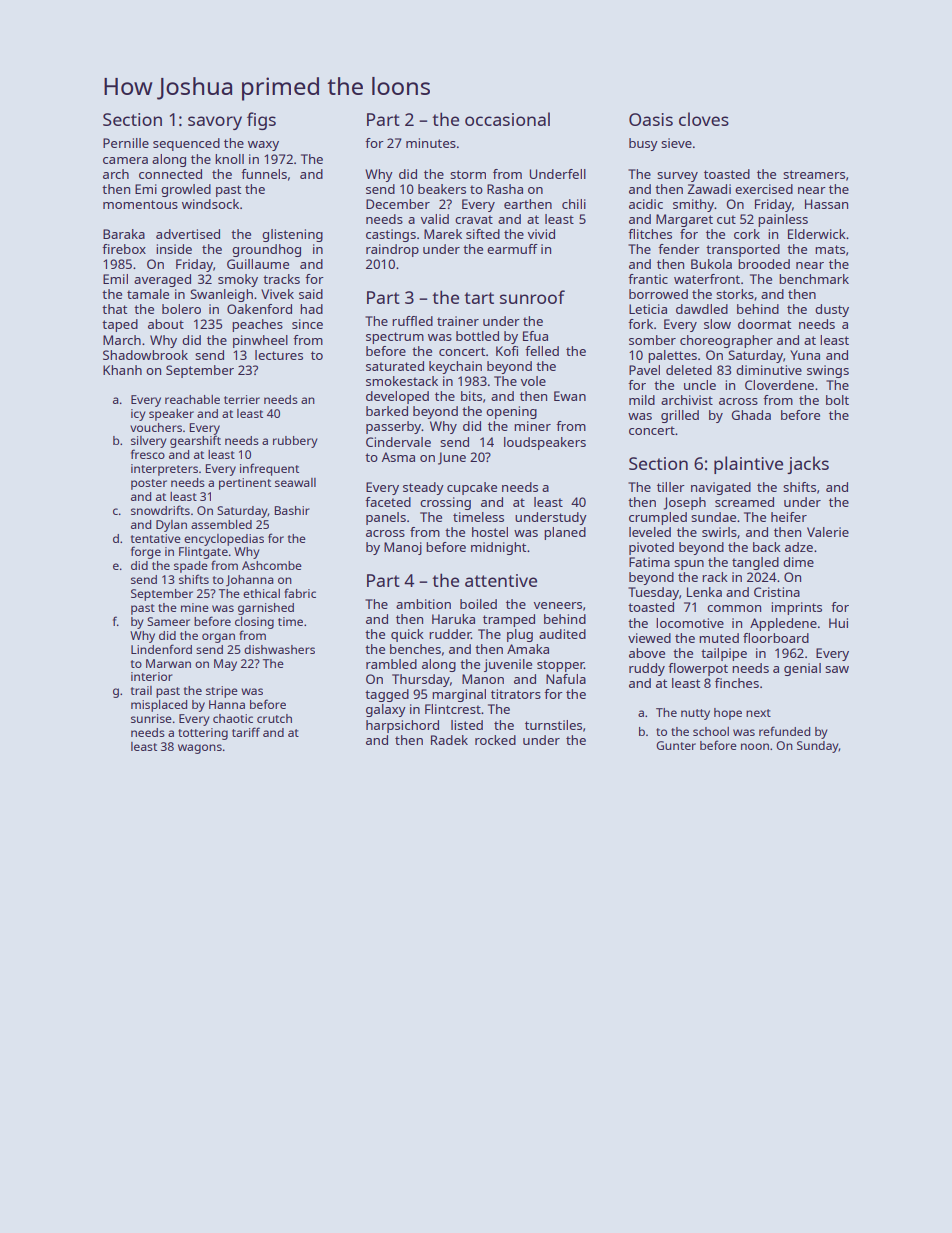 This screenshot has height=1233, width=952. What do you see at coordinates (830, 249) in the screenshot?
I see `mats` at bounding box center [830, 249].
